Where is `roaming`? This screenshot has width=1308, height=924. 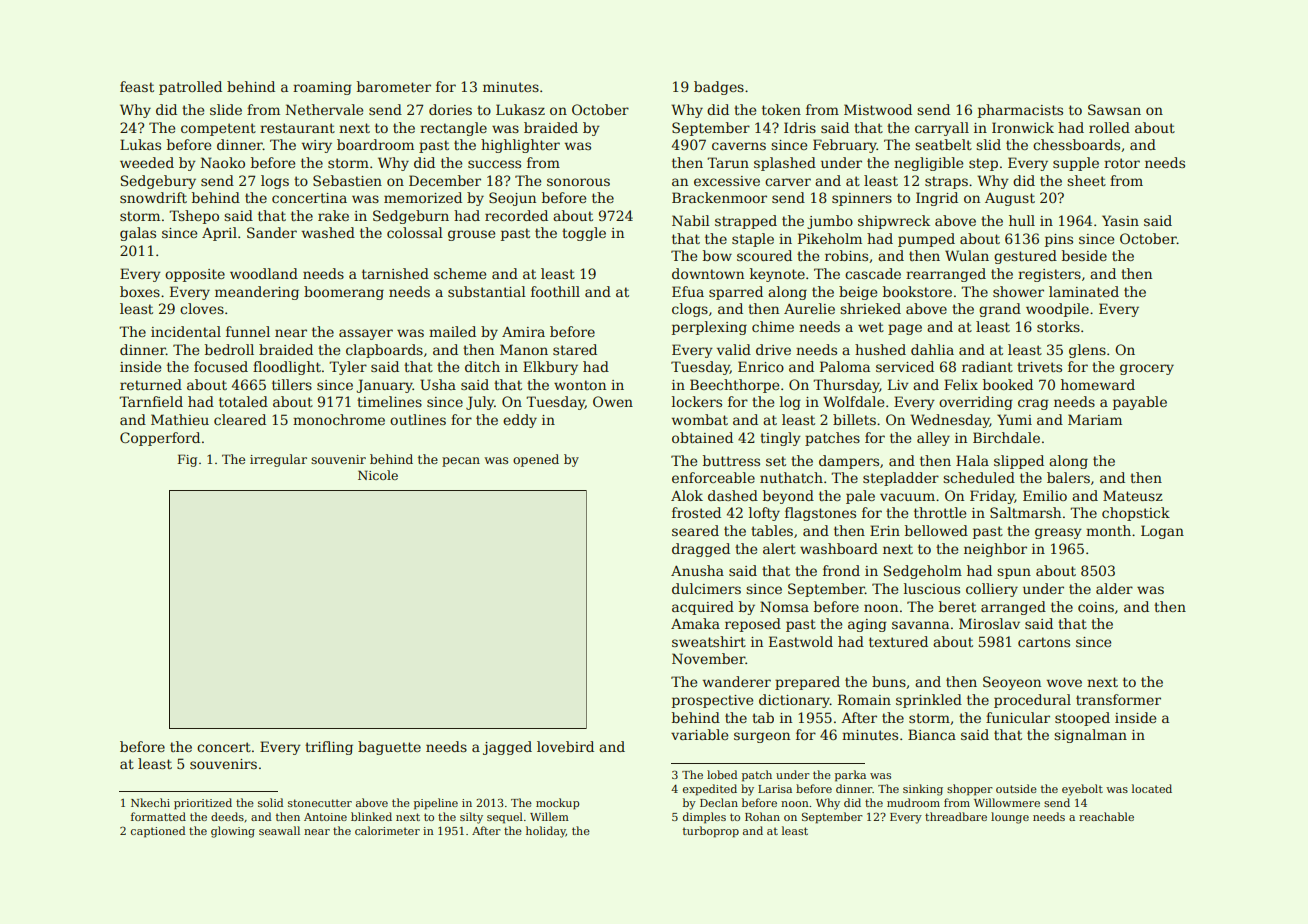
roaming is located at coordinates (322, 88).
